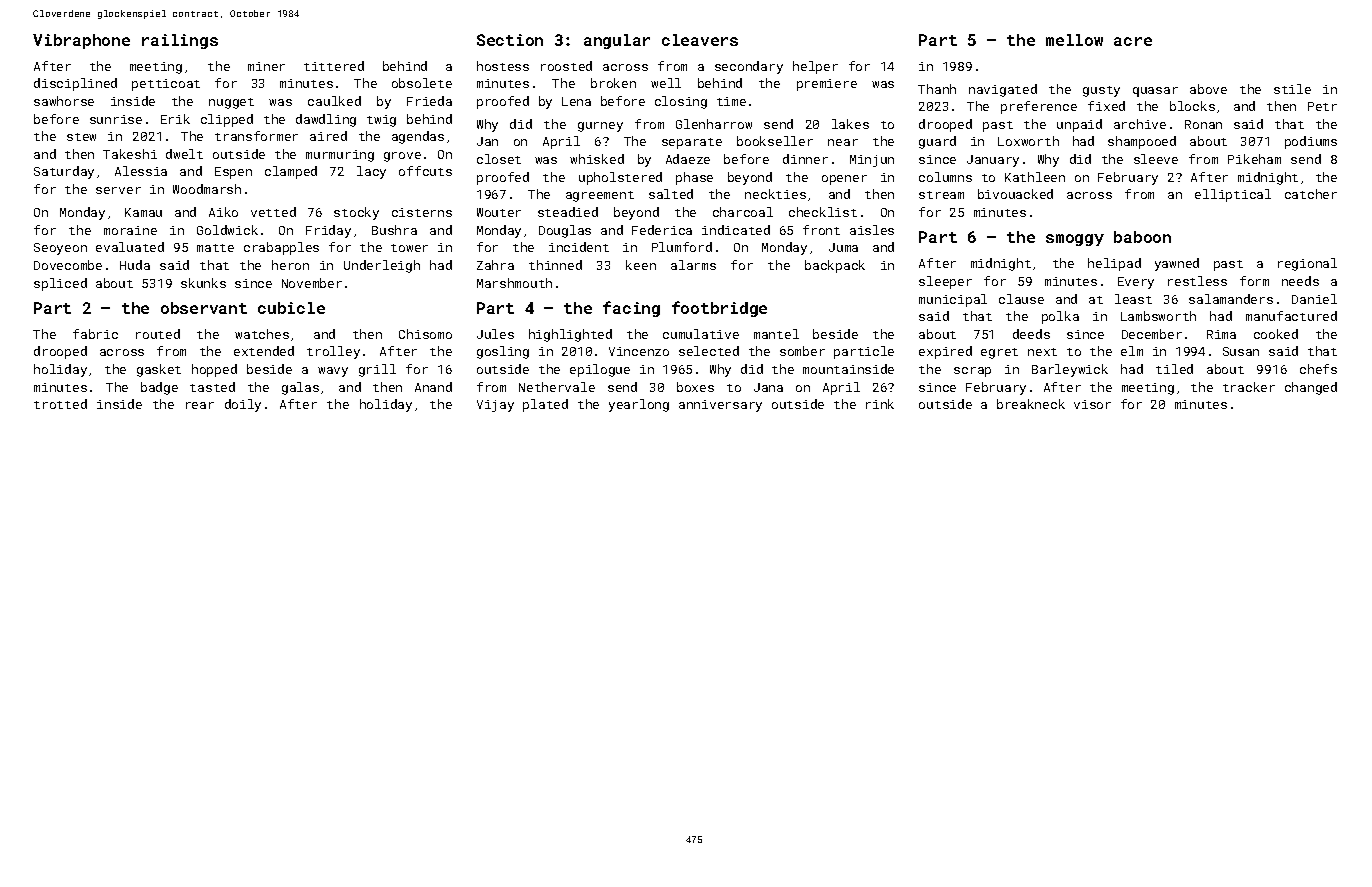  Describe the element at coordinates (1292, 89) in the document. I see `stile` at that location.
